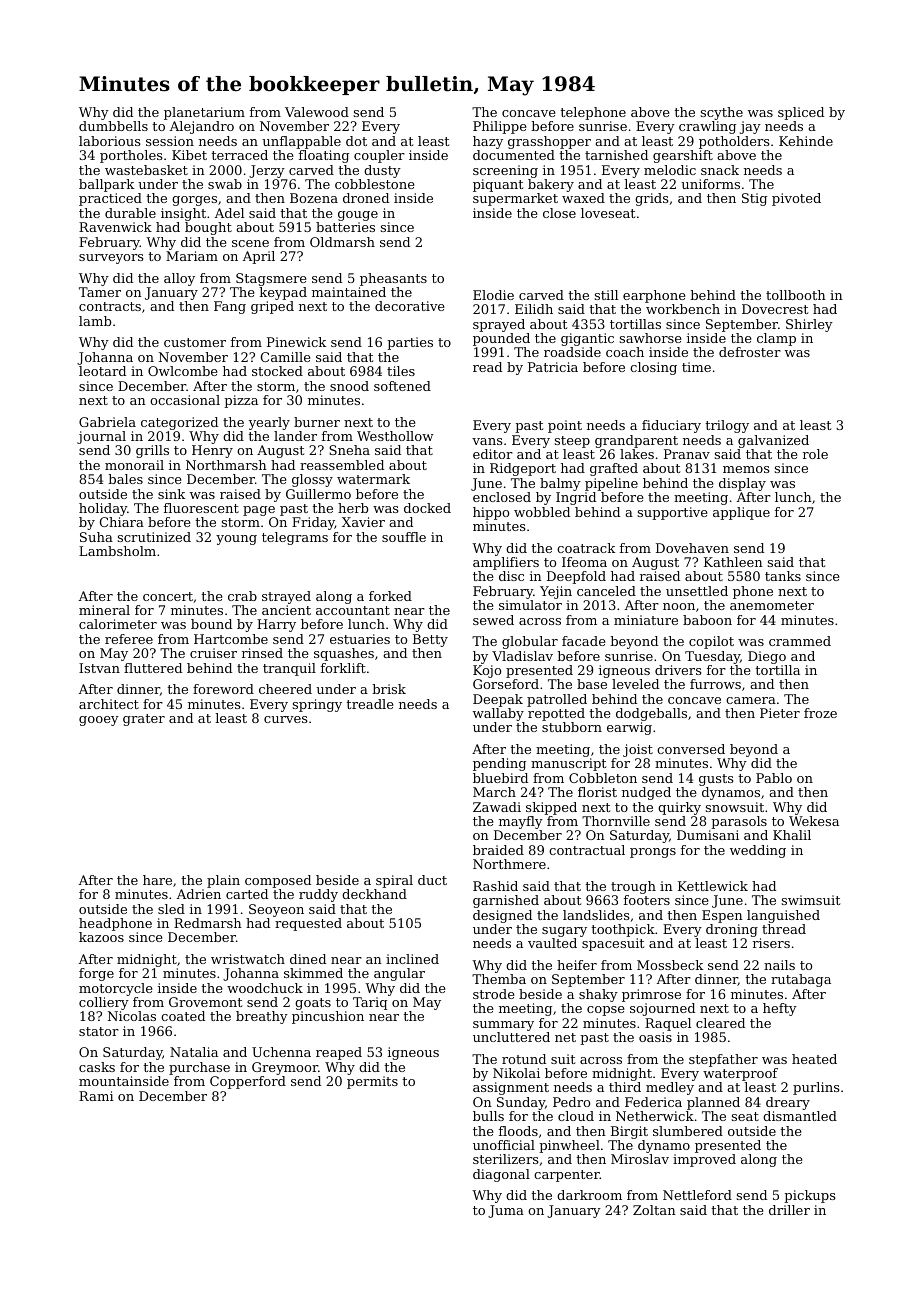  I want to click on spiral, so click(394, 881).
